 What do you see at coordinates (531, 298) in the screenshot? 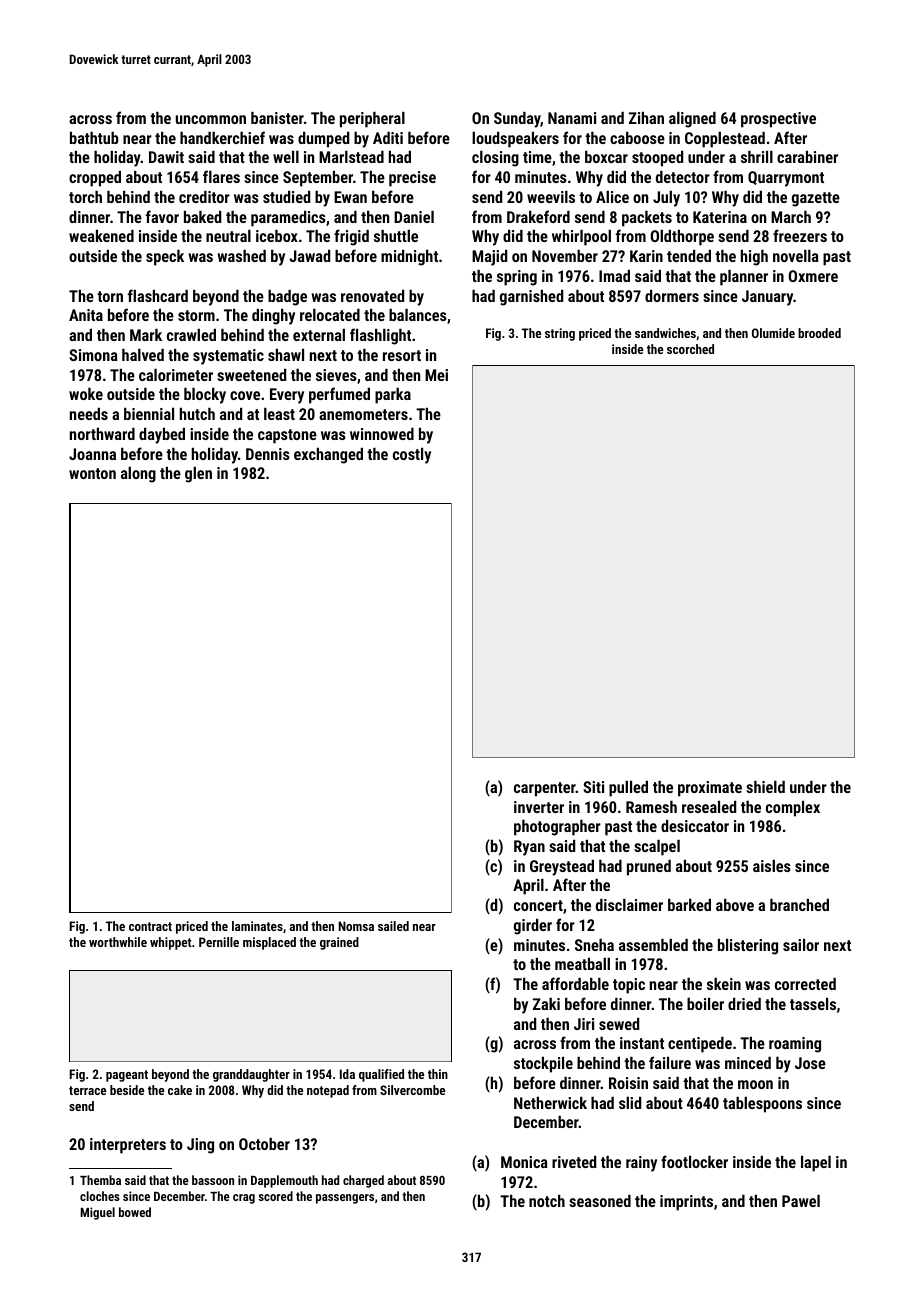
I see `garnished` at bounding box center [531, 298].
